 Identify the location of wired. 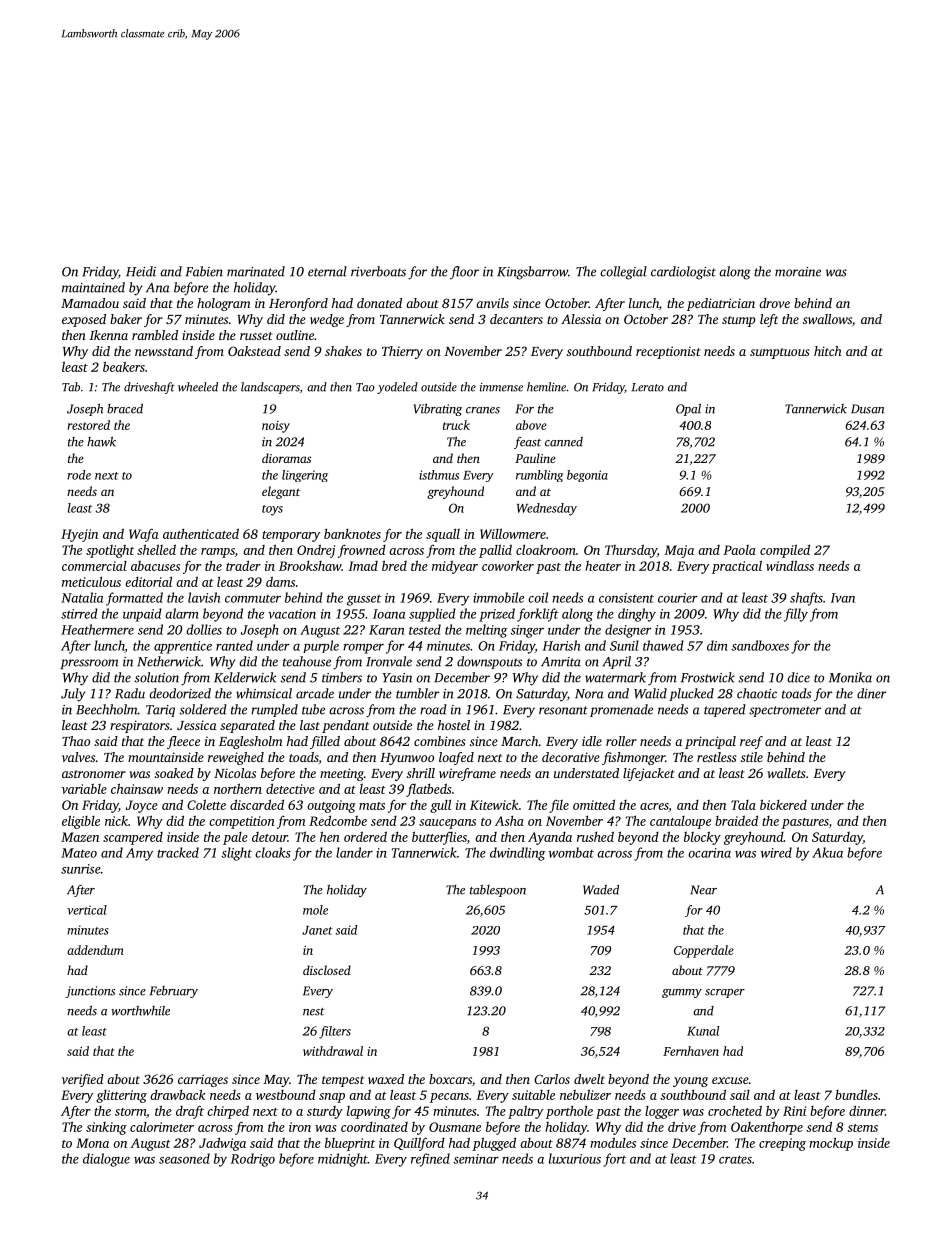
(776, 852).
